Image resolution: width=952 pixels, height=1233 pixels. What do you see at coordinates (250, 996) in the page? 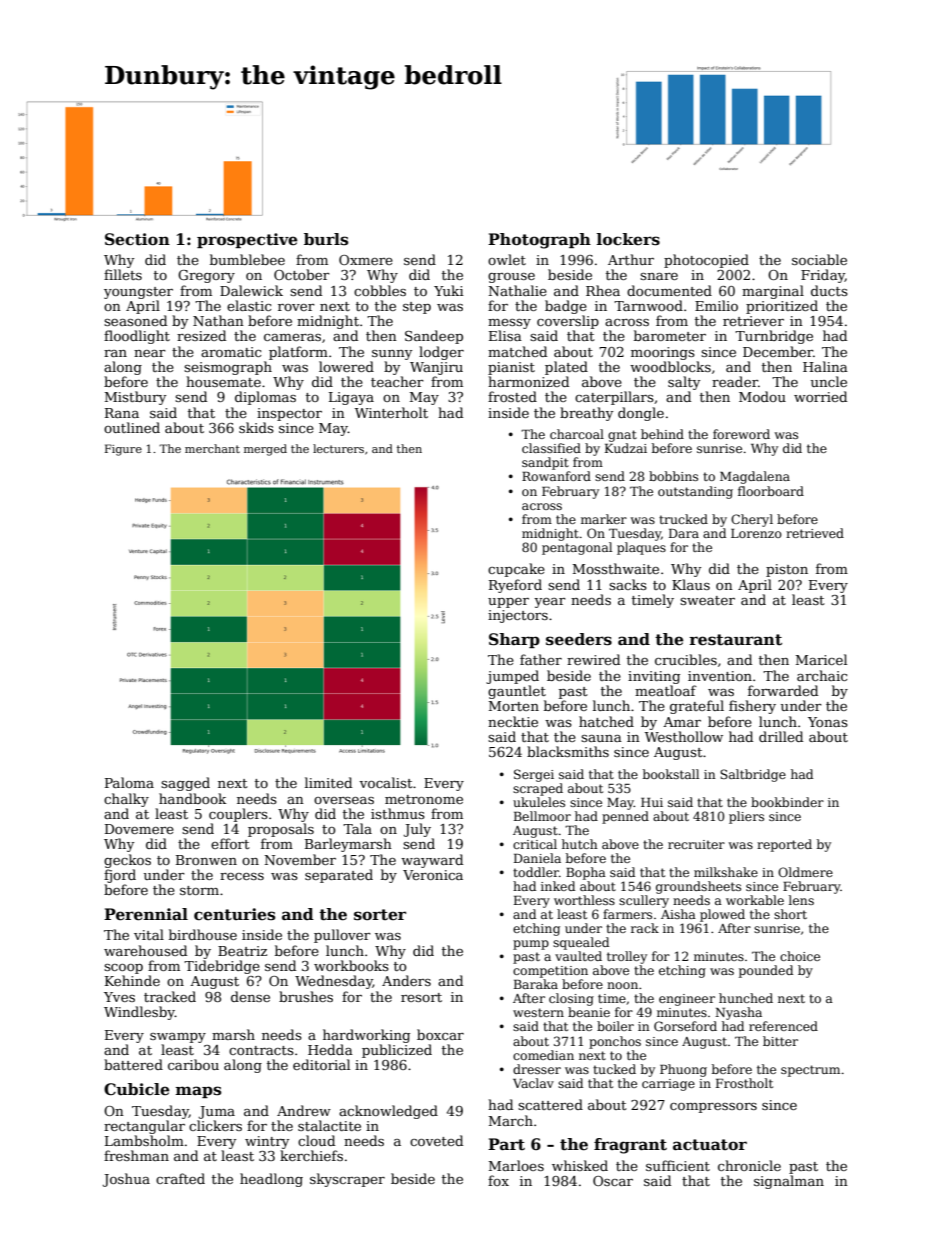
I see `dense` at bounding box center [250, 996].
